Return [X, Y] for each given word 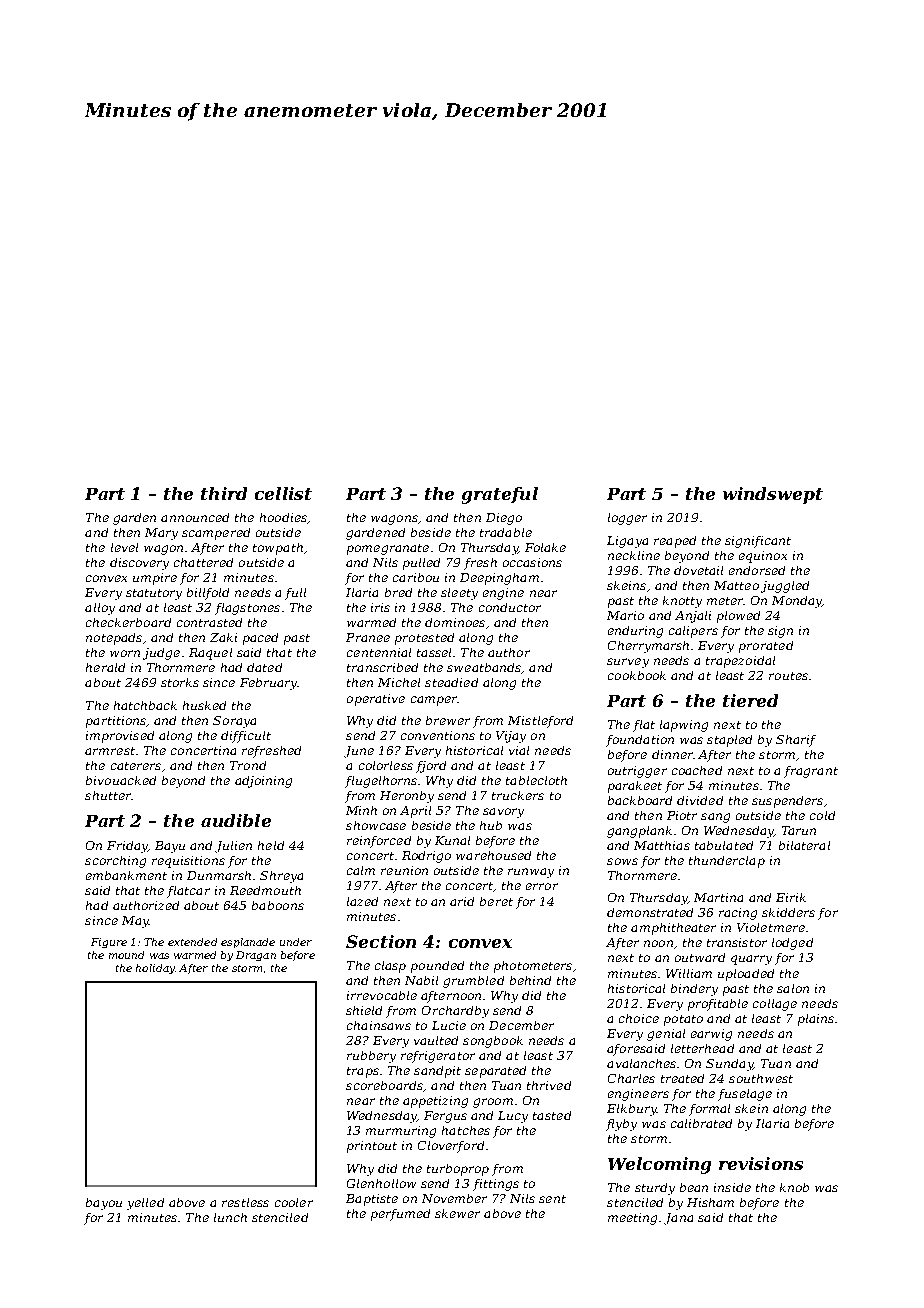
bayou [104, 1204]
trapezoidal [740, 662]
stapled [729, 741]
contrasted [209, 622]
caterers [136, 766]
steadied [451, 682]
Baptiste [372, 1200]
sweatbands [484, 668]
